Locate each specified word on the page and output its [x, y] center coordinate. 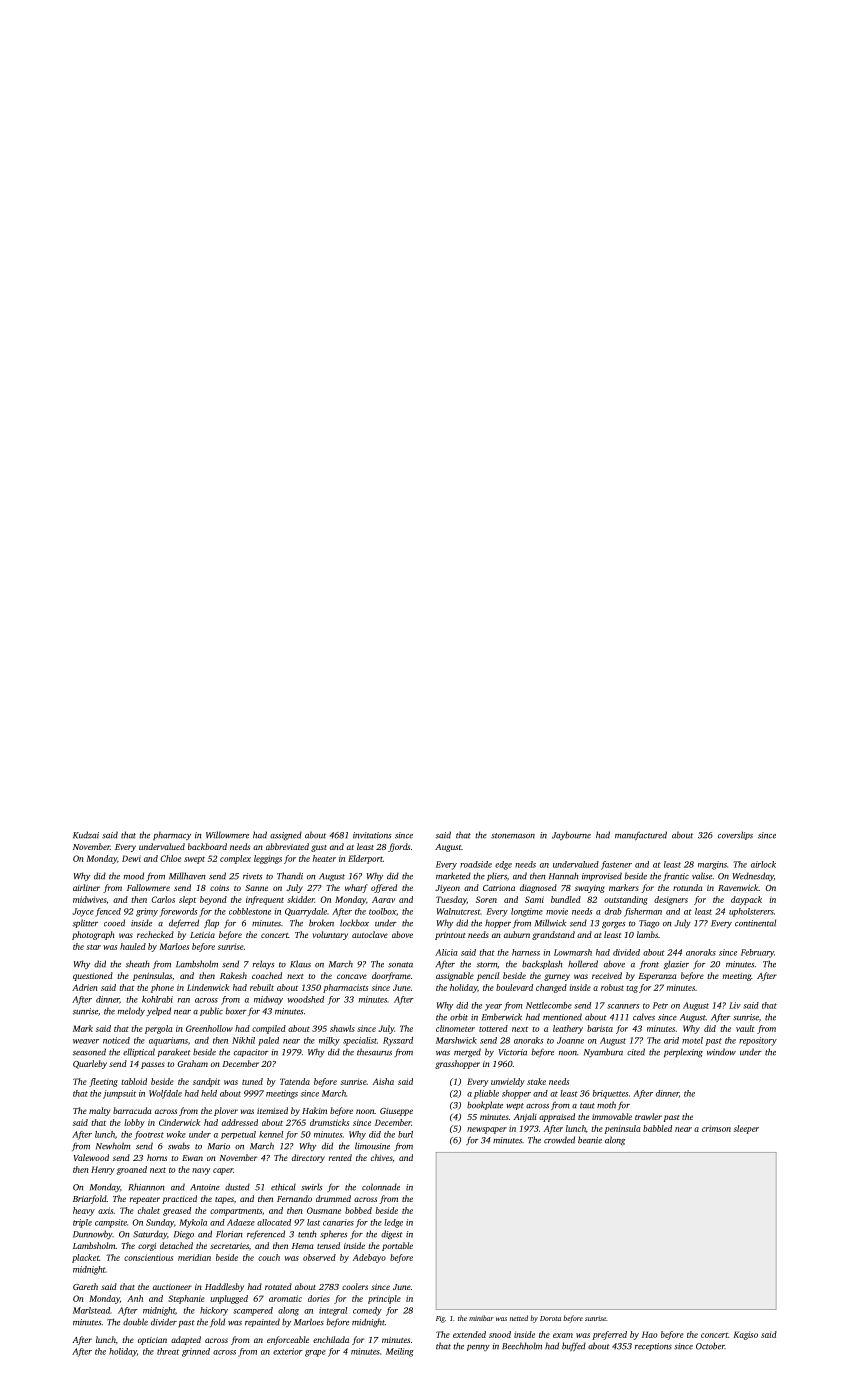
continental [755, 923]
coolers [355, 1286]
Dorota [550, 1318]
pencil [488, 976]
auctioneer [172, 1287]
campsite [111, 1223]
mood [134, 876]
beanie [590, 1140]
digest [392, 1235]
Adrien [85, 987]
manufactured [641, 835]
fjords [399, 847]
